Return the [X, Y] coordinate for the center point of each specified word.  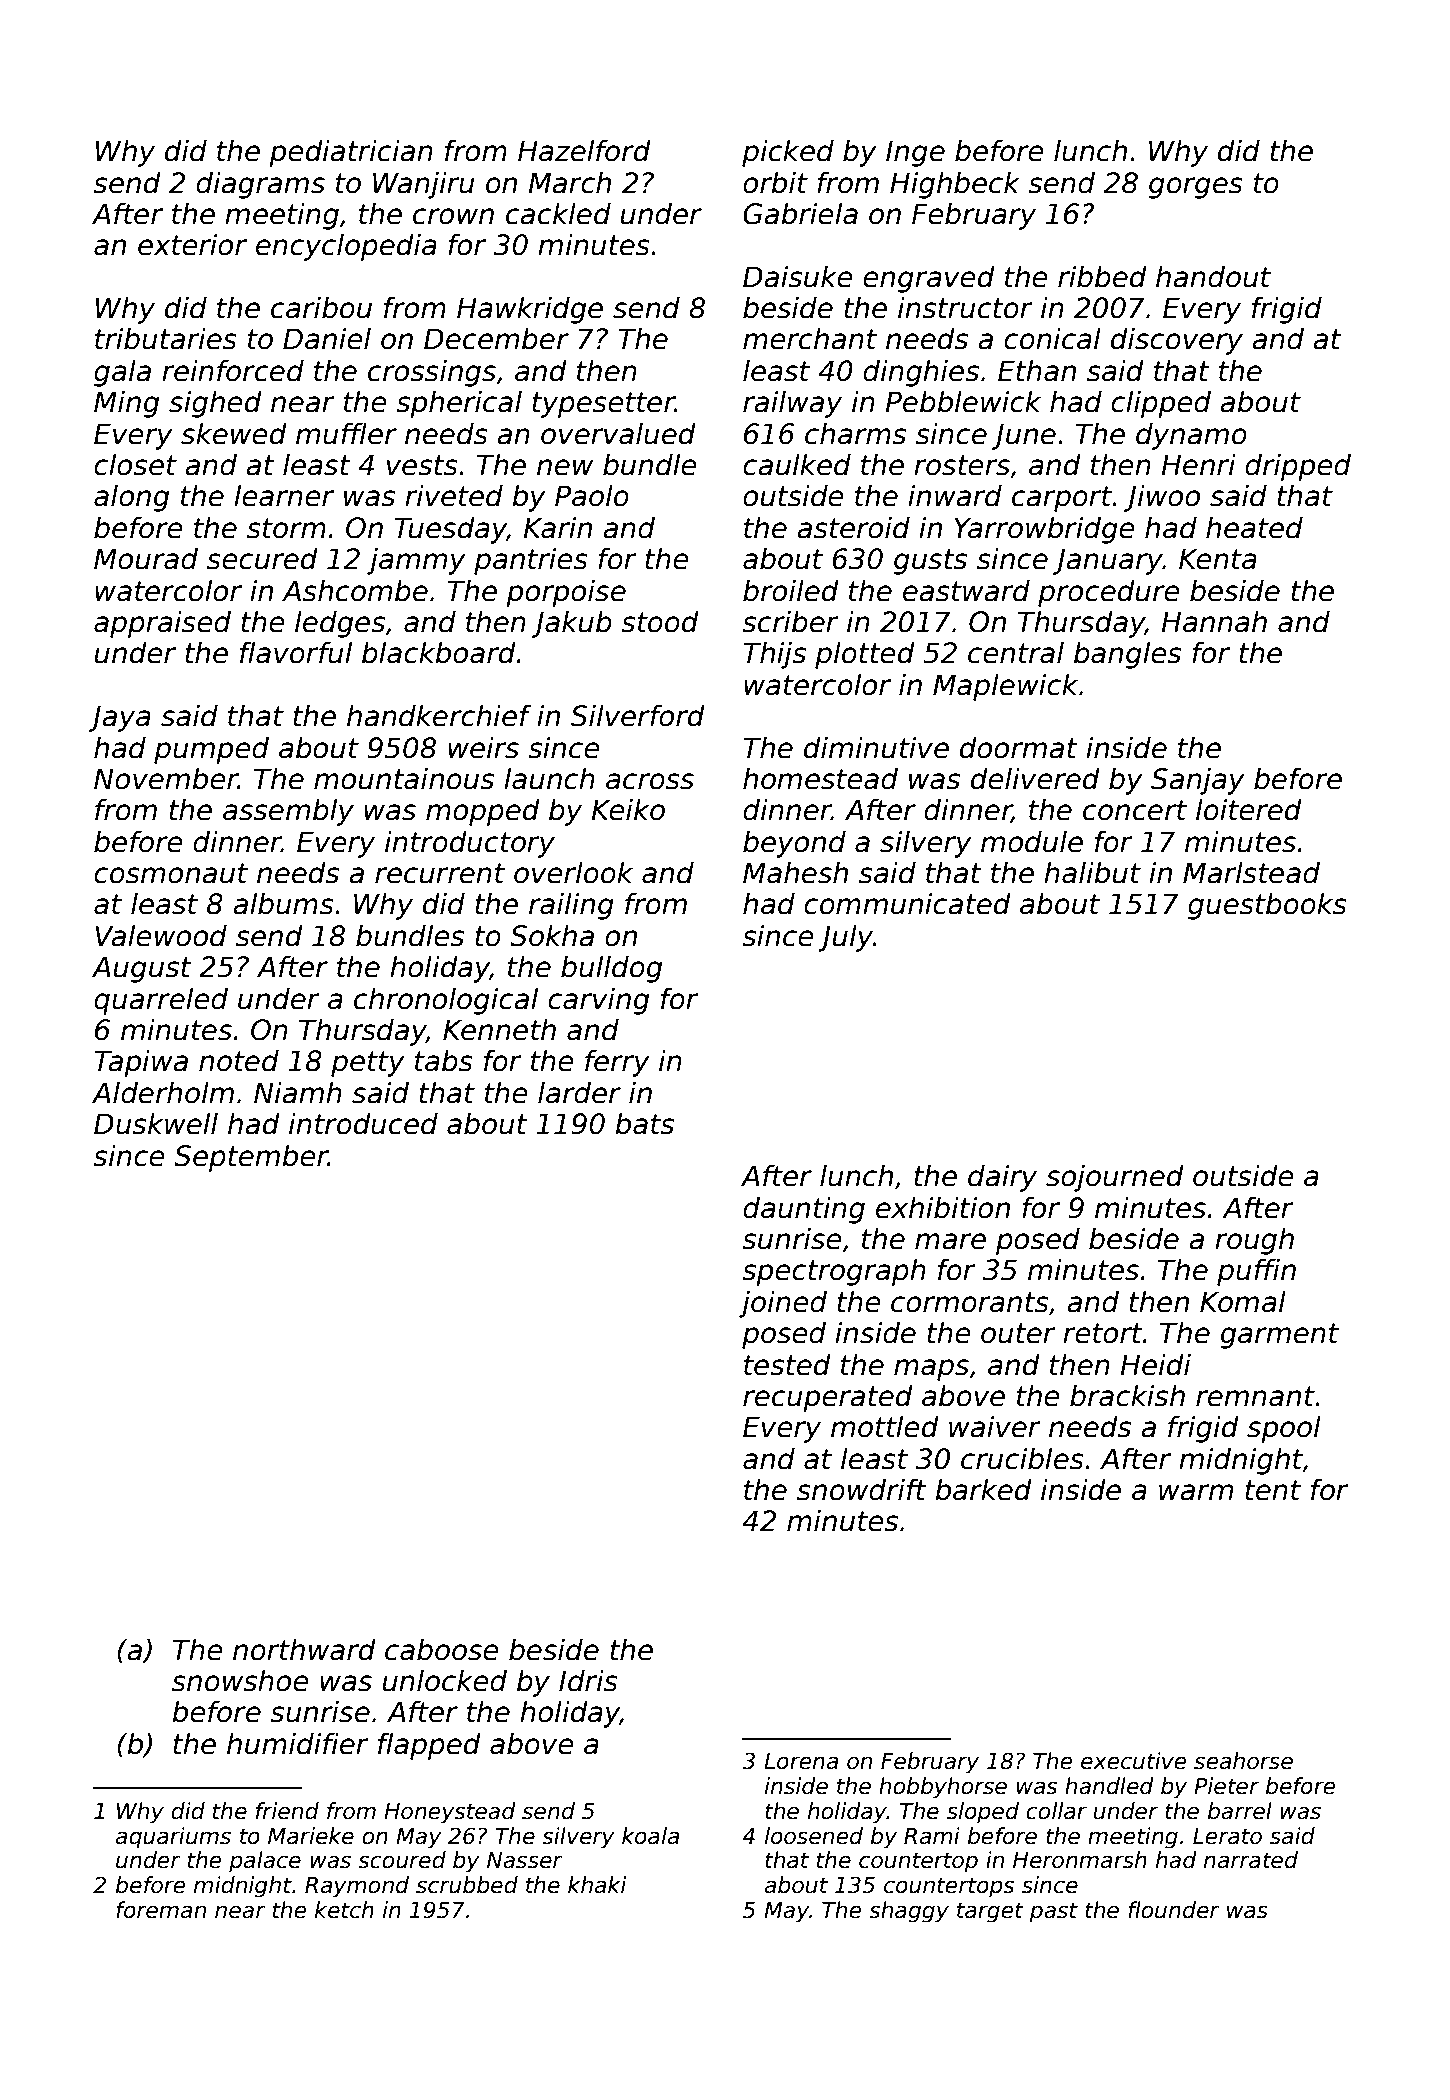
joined [783, 1304]
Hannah [1214, 621]
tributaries [166, 338]
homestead [820, 778]
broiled [791, 590]
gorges [1196, 188]
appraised [162, 624]
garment [1279, 1336]
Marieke [311, 1836]
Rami [932, 1836]
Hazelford [584, 150]
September [251, 1158]
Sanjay [1198, 781]
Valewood [161, 935]
